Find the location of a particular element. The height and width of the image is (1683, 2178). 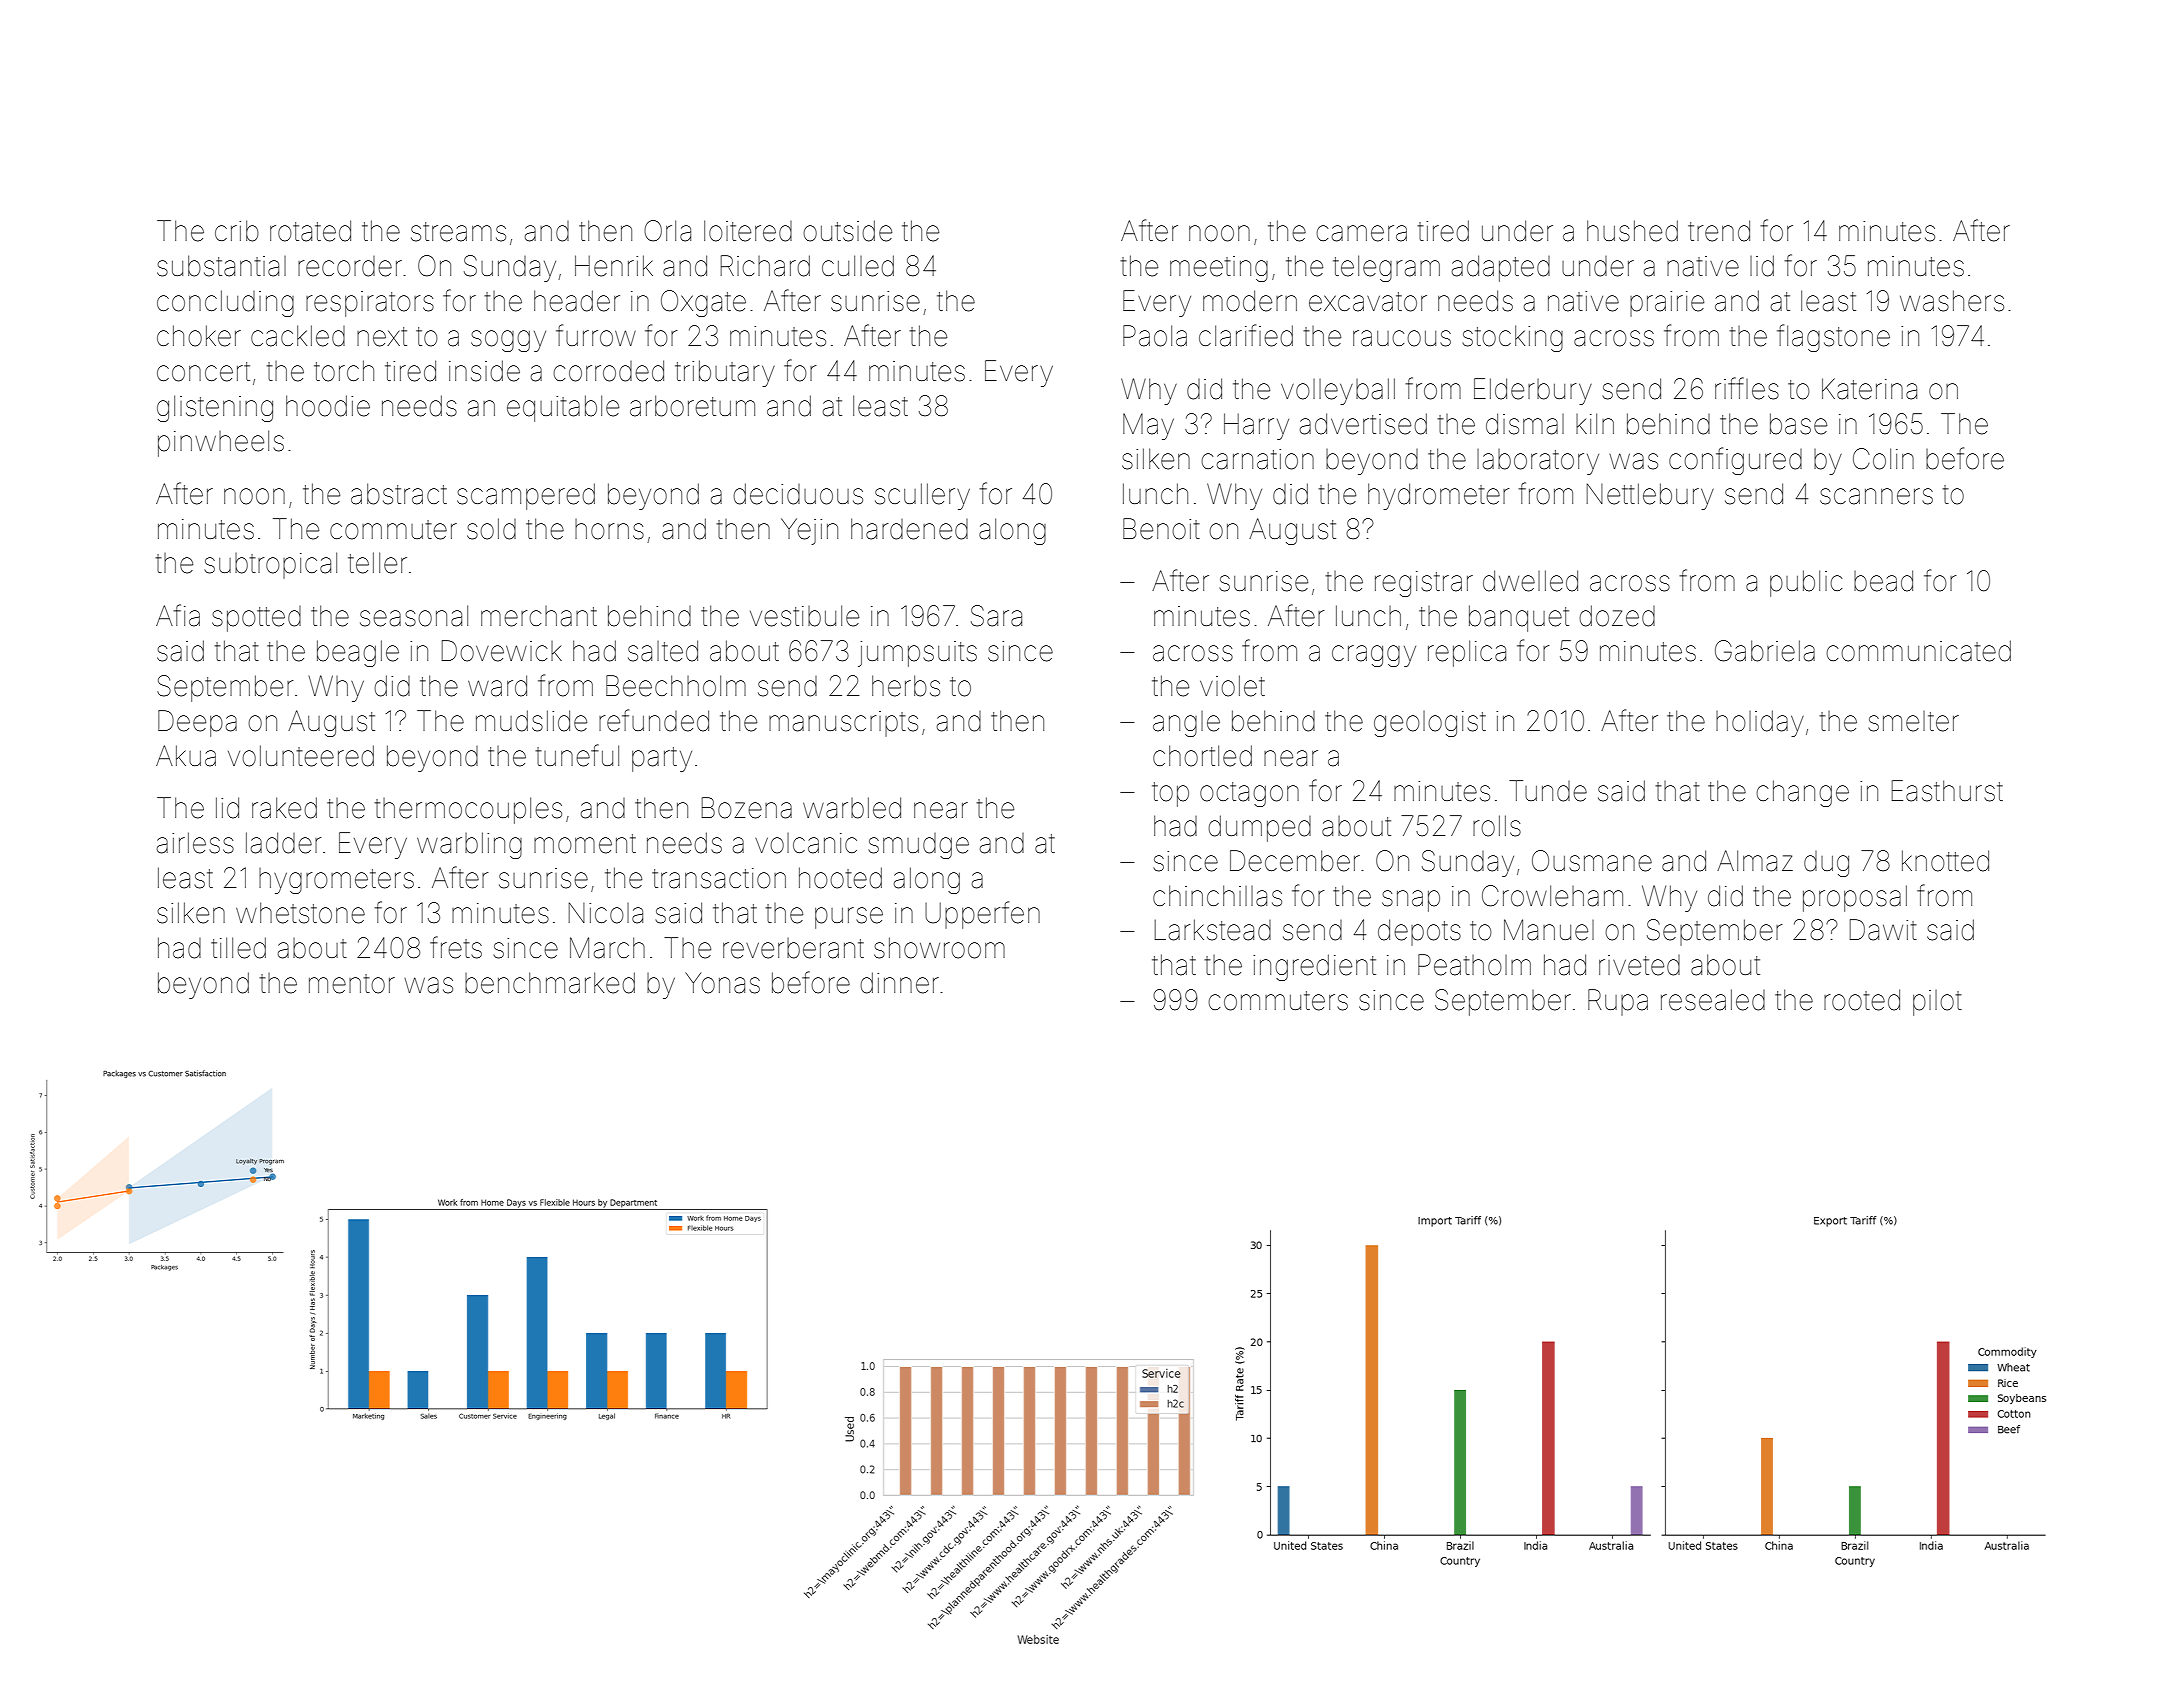

Orla is located at coordinates (667, 231).
